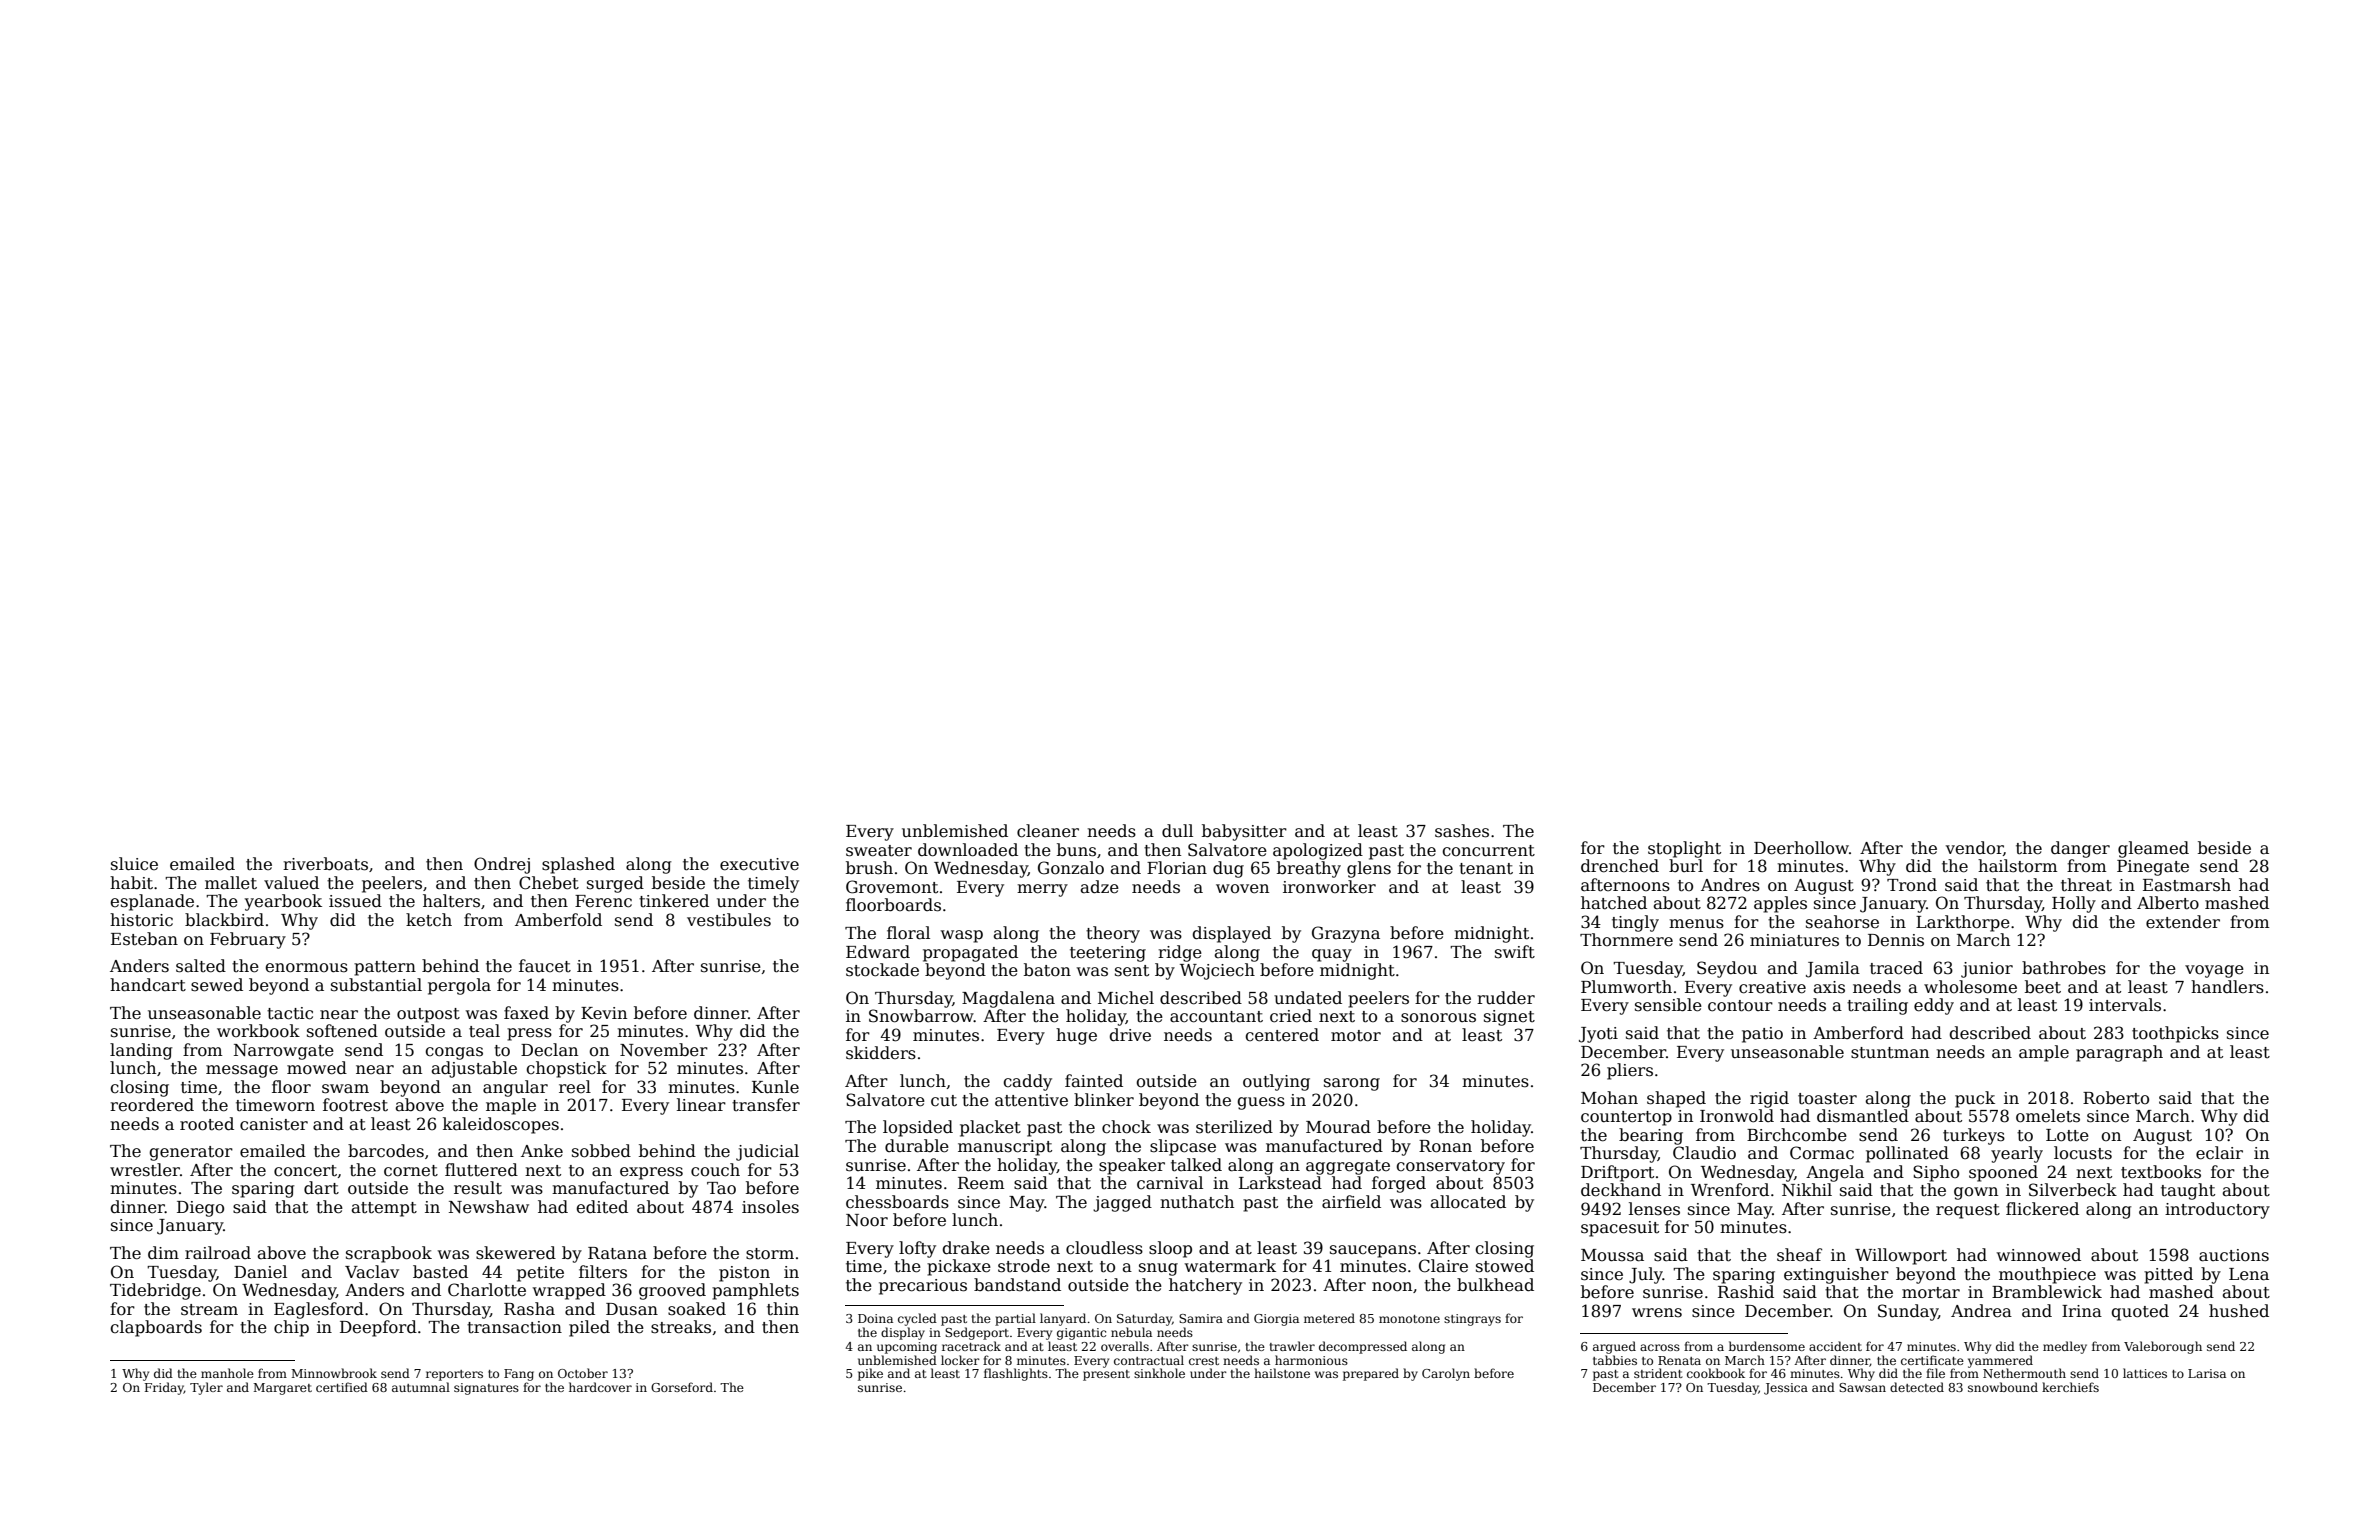 This screenshot has width=2380, height=1540. Describe the element at coordinates (2153, 849) in the screenshot. I see `gleamed` at that location.
